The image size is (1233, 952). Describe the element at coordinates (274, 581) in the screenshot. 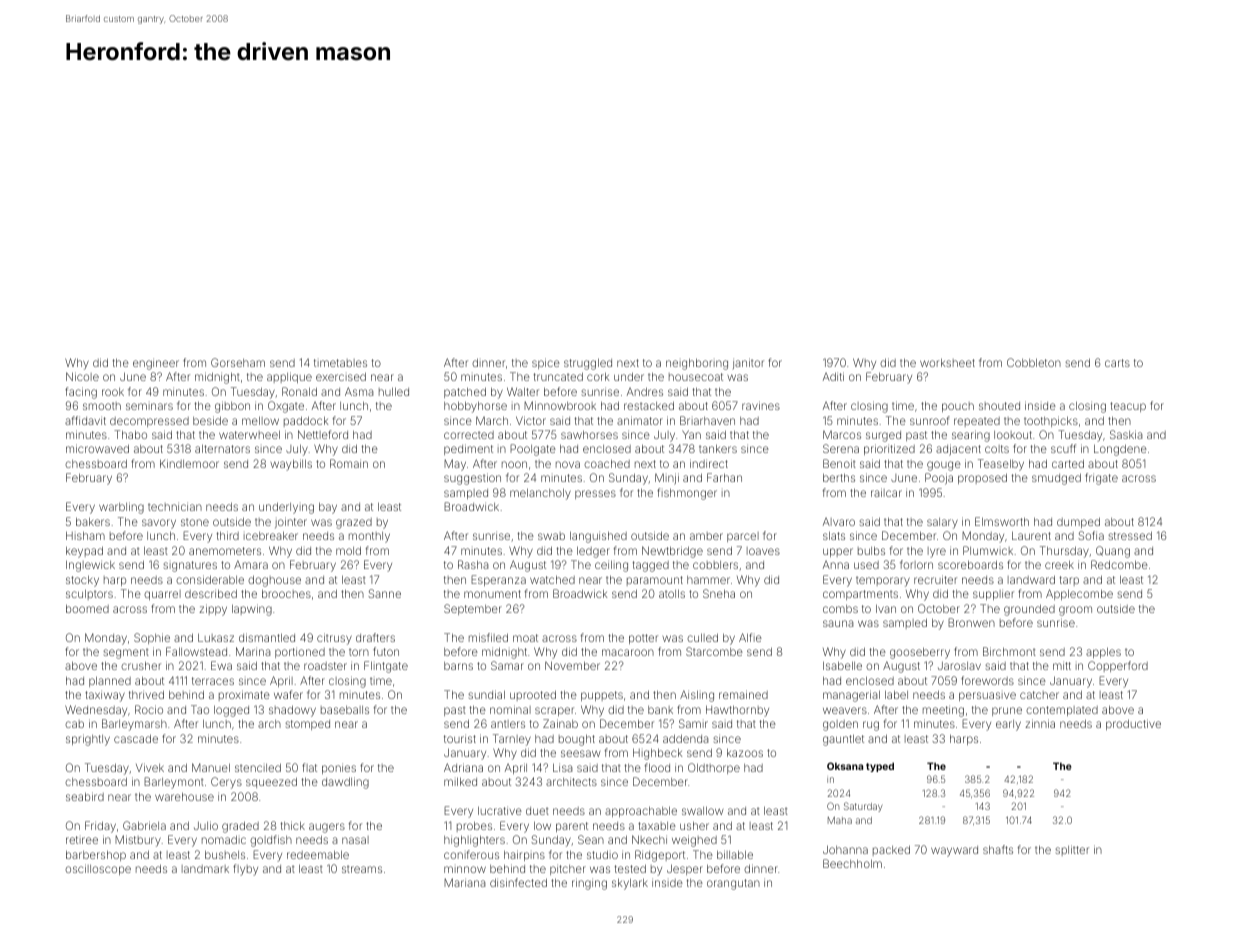

I see `doghouse` at that location.
